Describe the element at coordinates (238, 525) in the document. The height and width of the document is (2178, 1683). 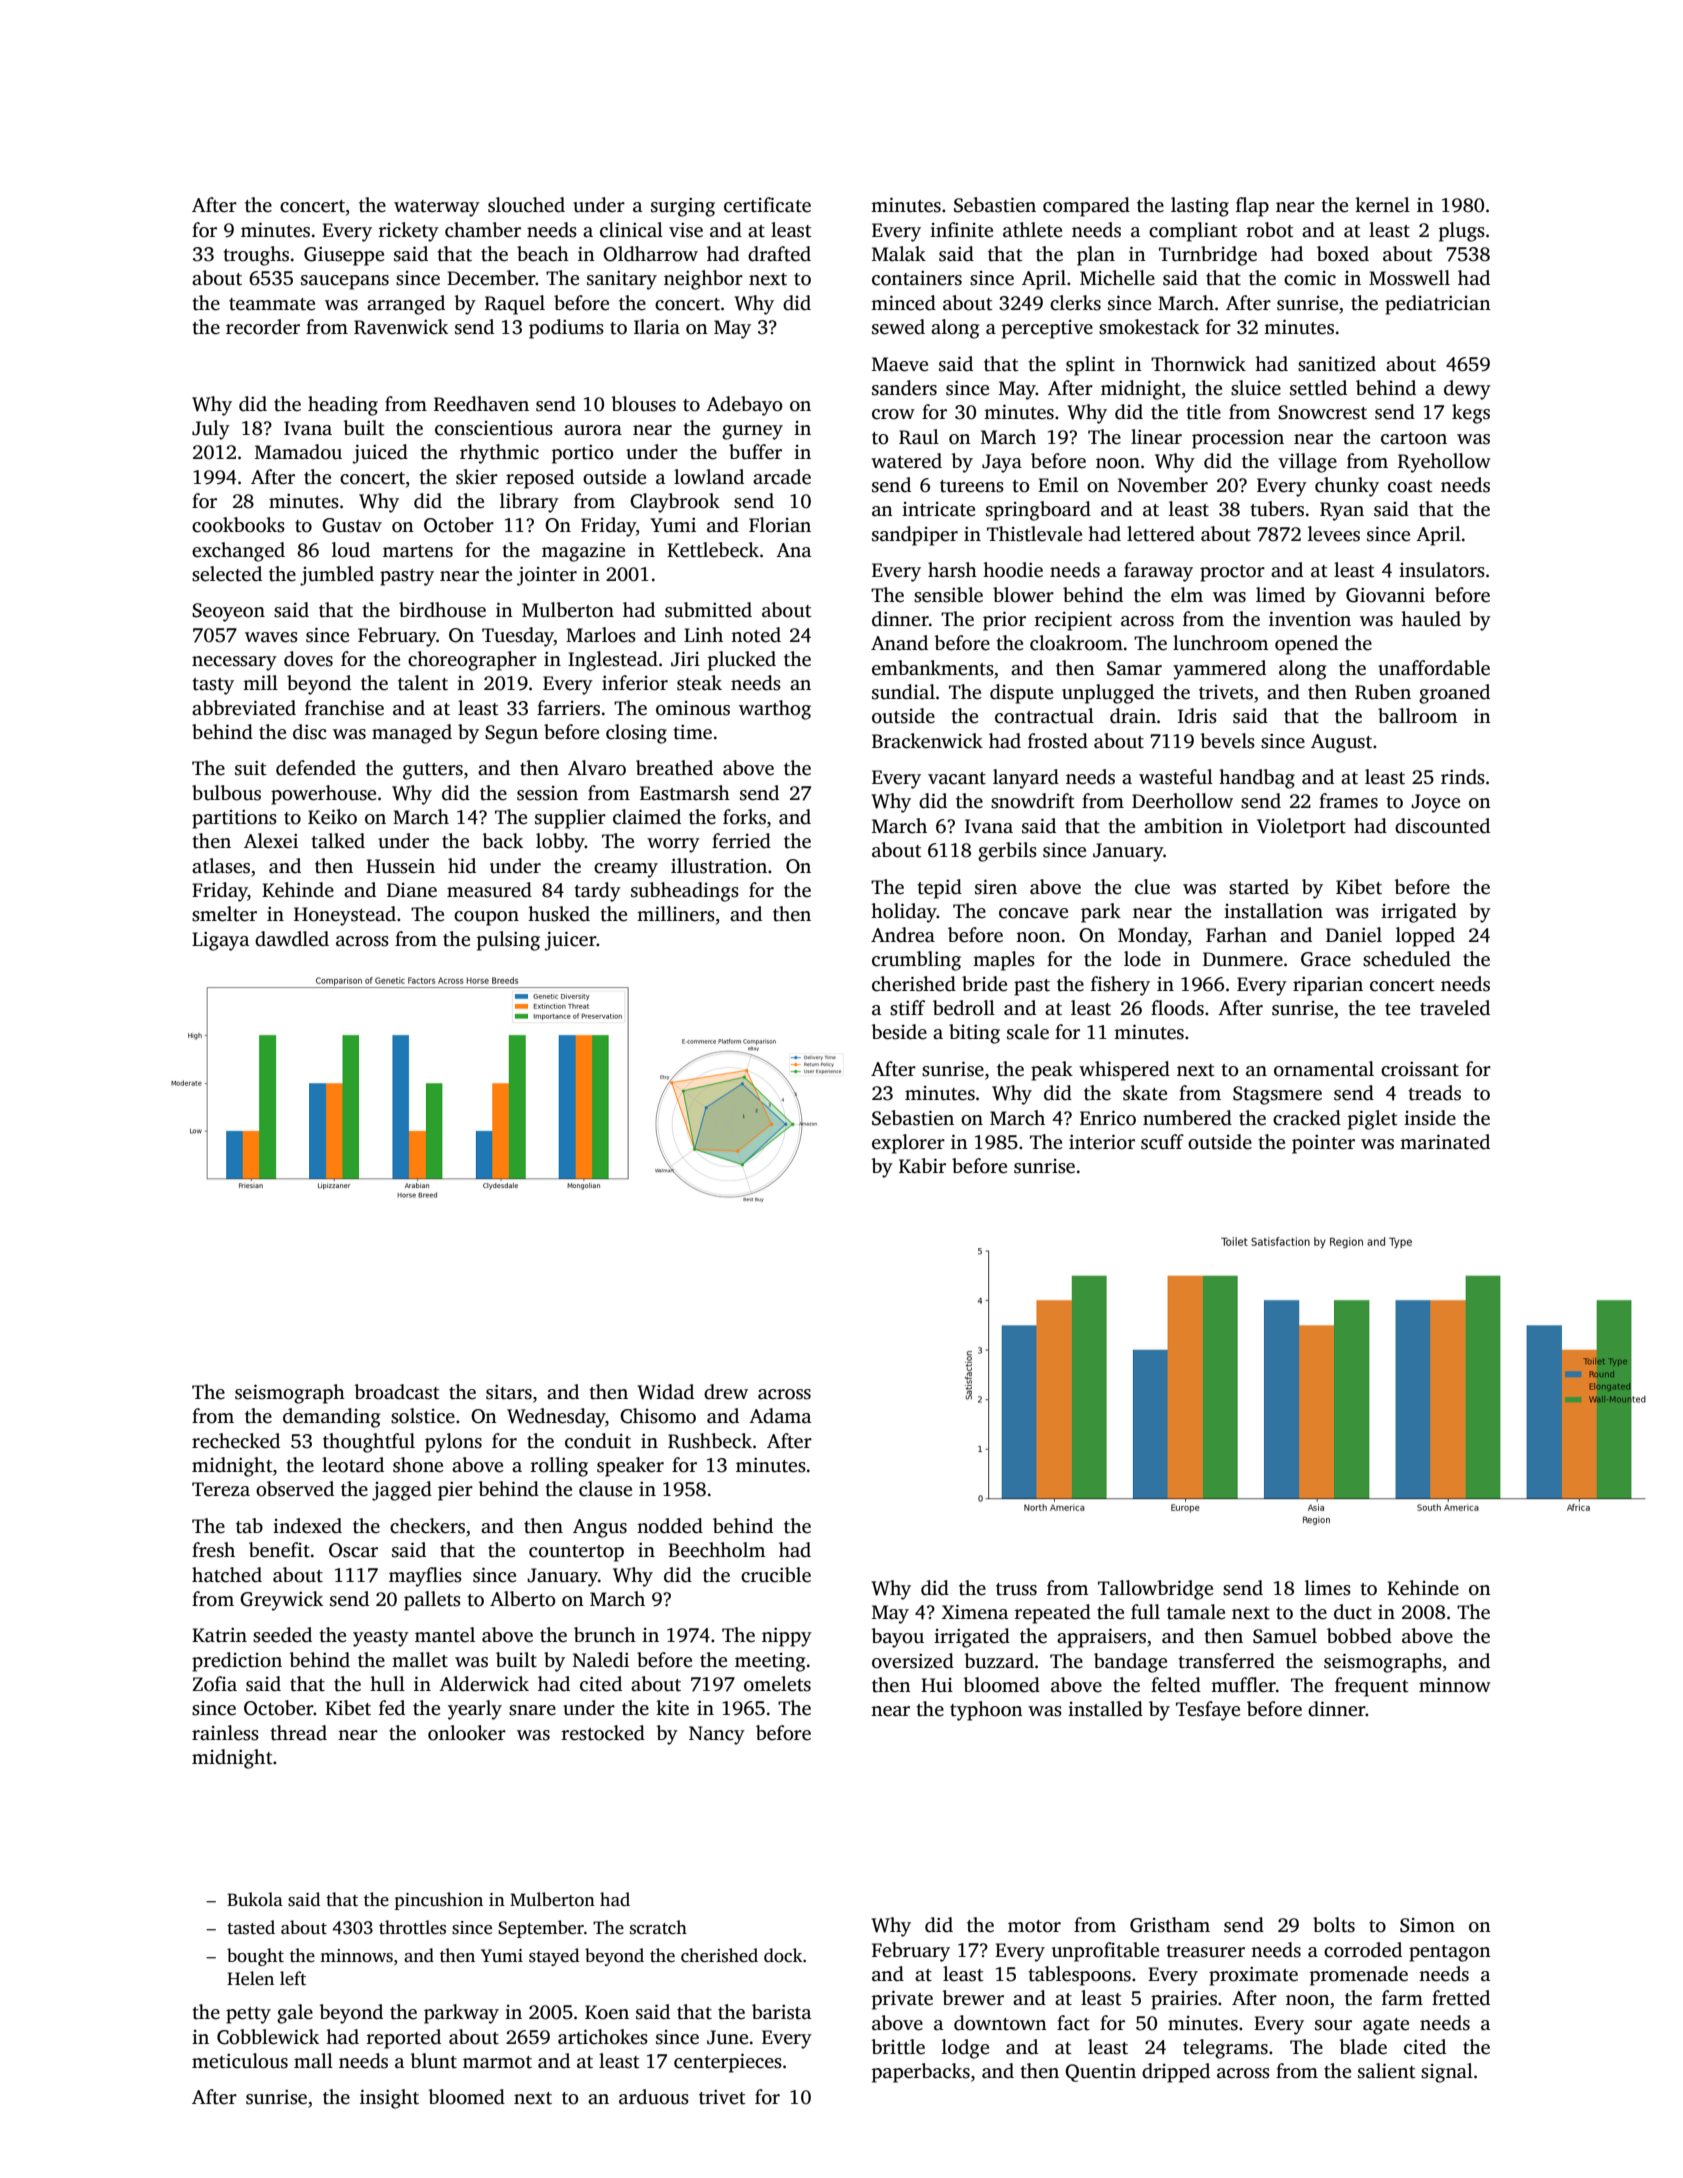
I see `cookbooks` at that location.
